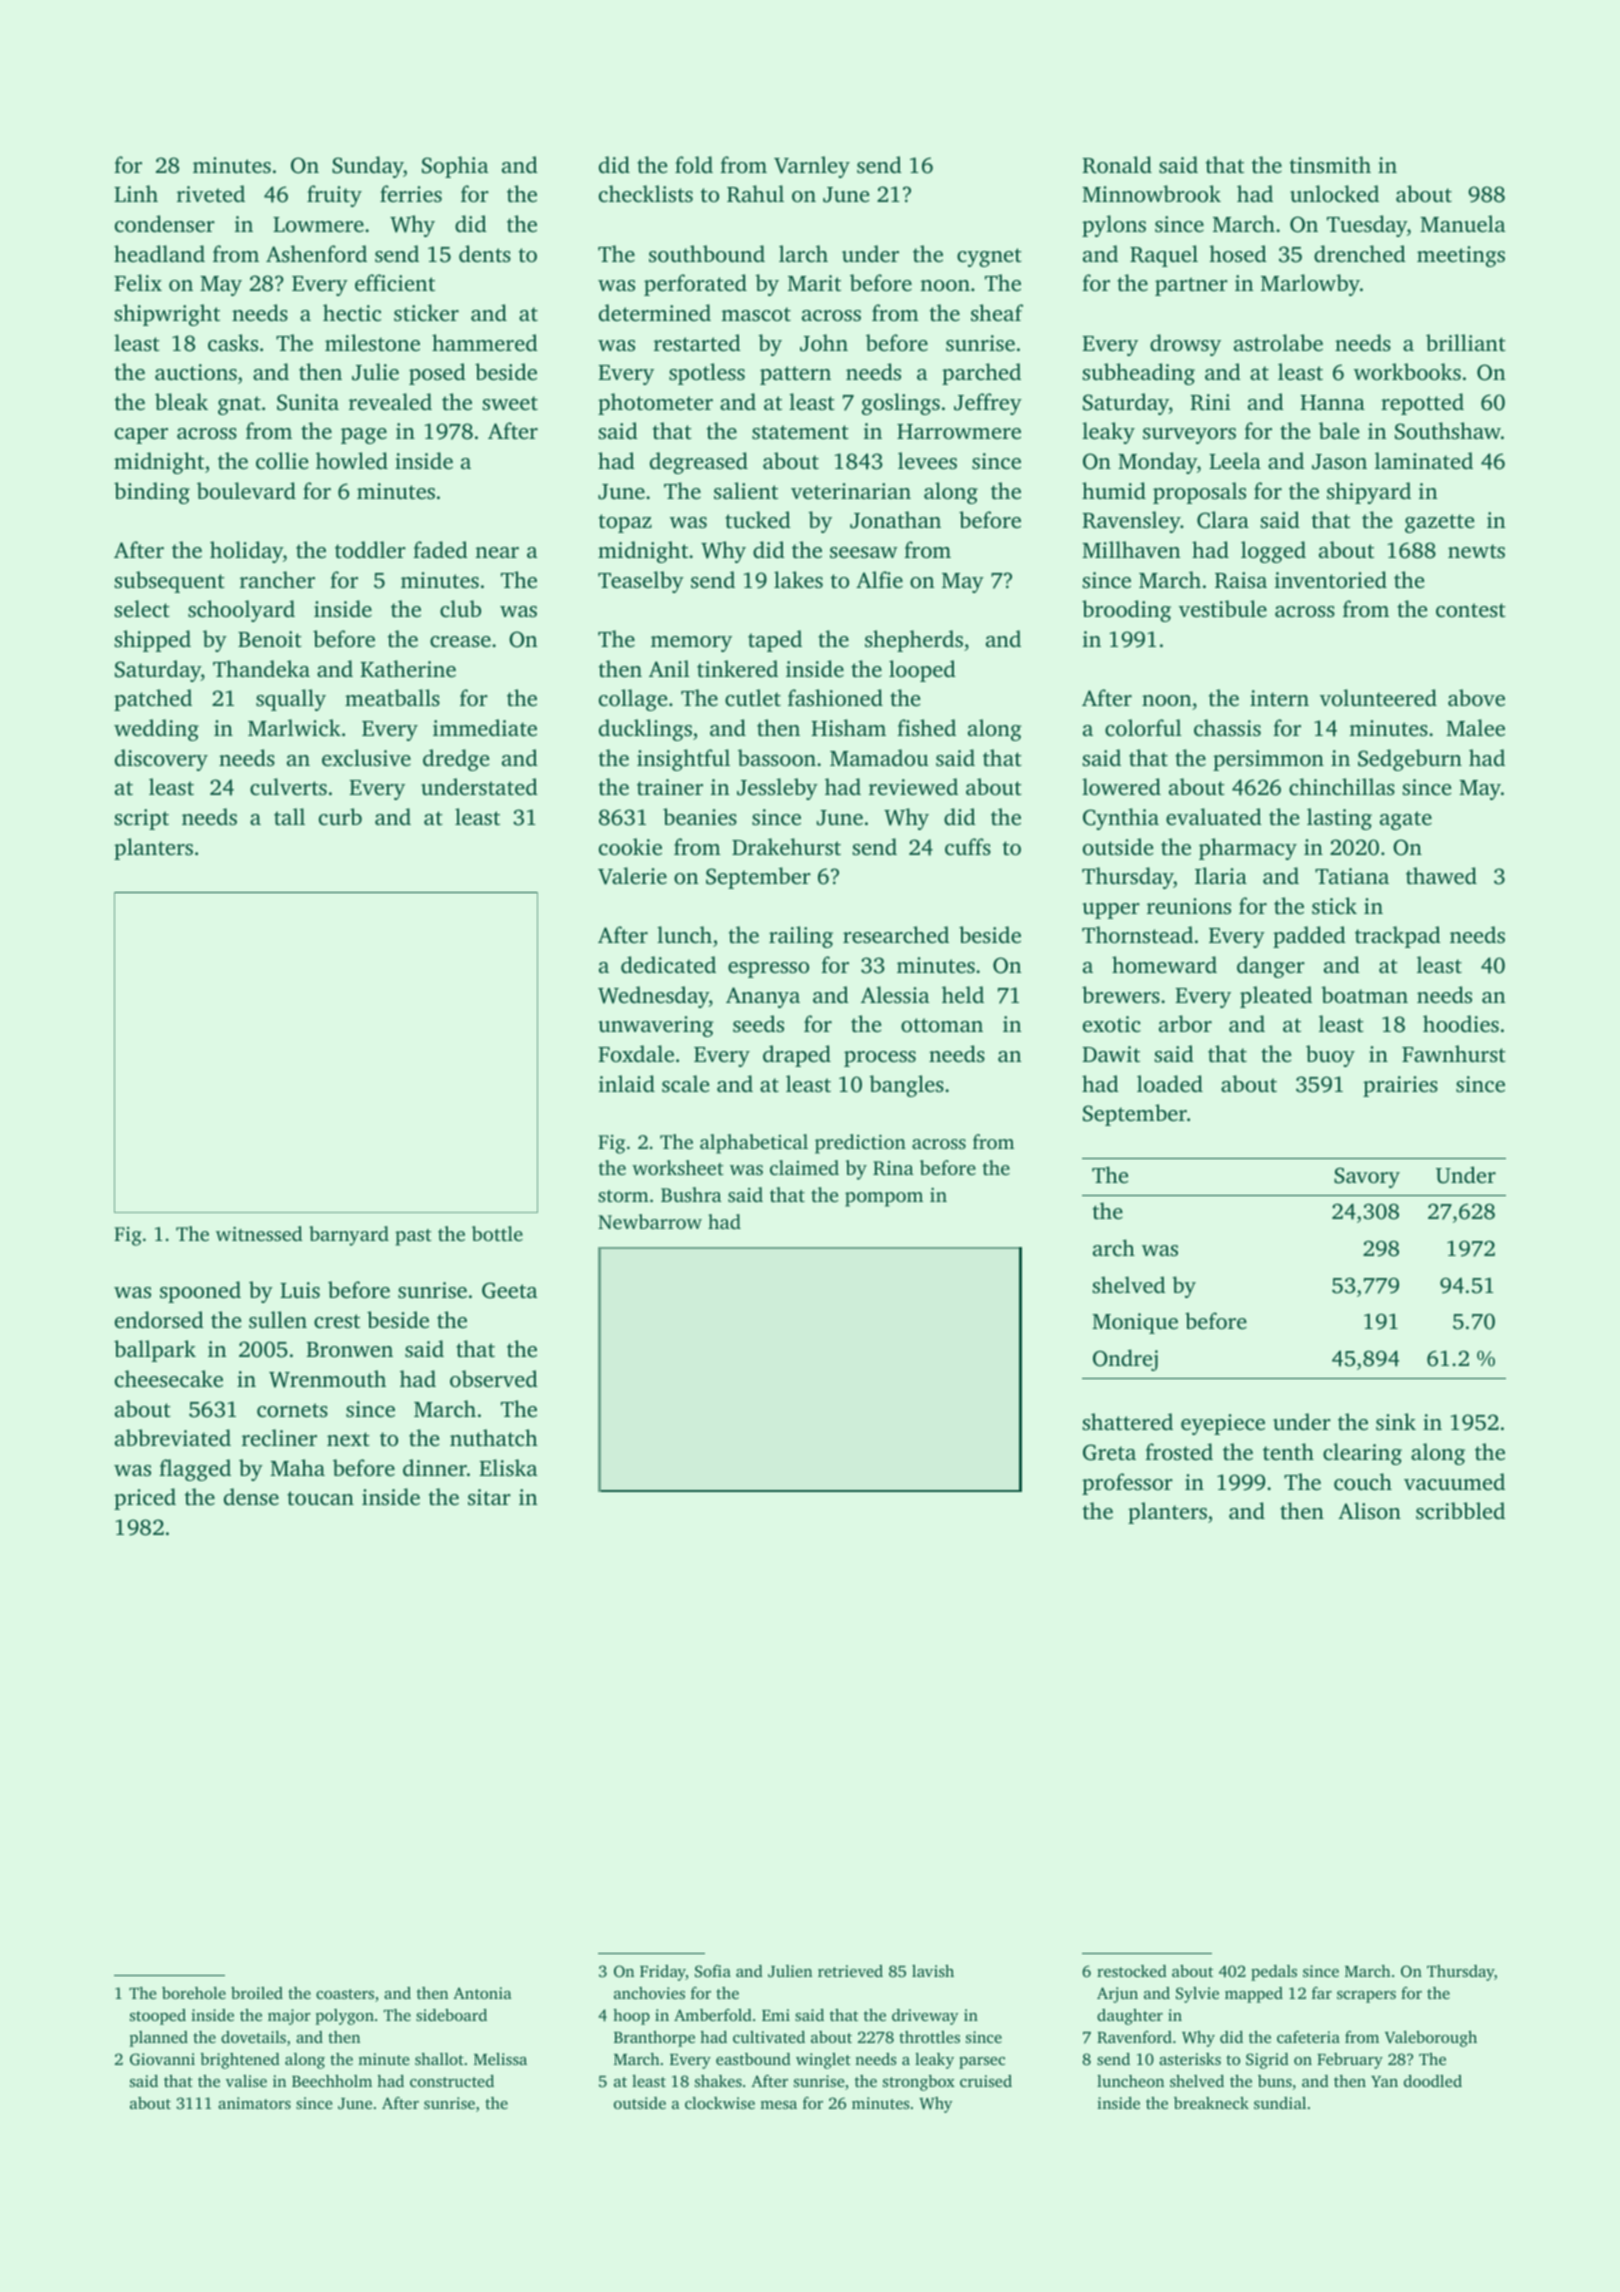 The image size is (1620, 2292). What do you see at coordinates (159, 1319) in the screenshot?
I see `endorsed` at bounding box center [159, 1319].
